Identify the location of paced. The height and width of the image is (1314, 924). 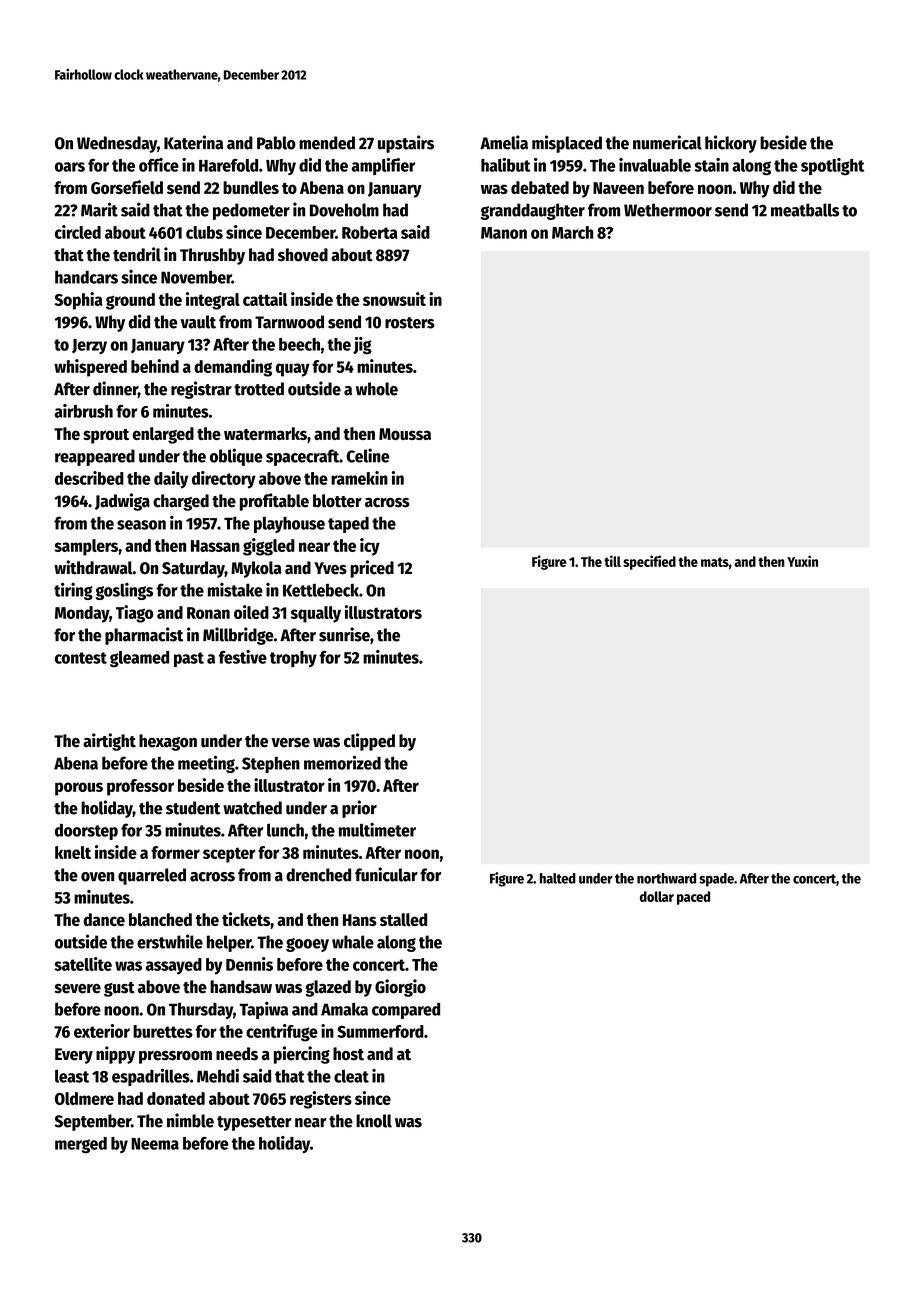
(693, 898).
